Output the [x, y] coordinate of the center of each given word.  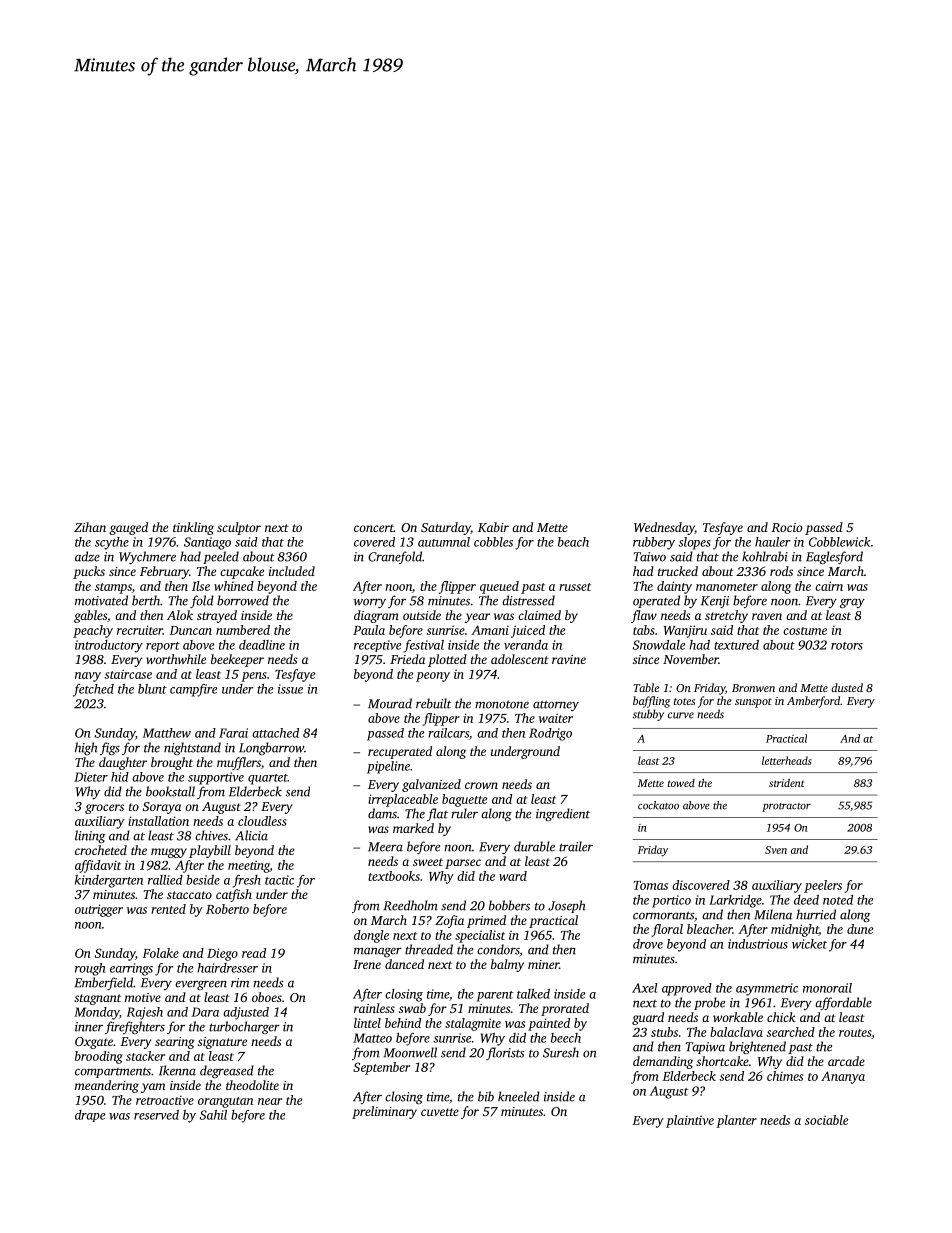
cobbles [493, 542]
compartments [113, 1073]
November [690, 659]
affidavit [98, 866]
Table [646, 687]
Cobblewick [839, 542]
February [164, 572]
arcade [846, 1061]
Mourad [390, 703]
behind [403, 1023]
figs [110, 748]
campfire [193, 690]
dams [382, 813]
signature [222, 1043]
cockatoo [658, 805]
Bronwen [753, 688]
